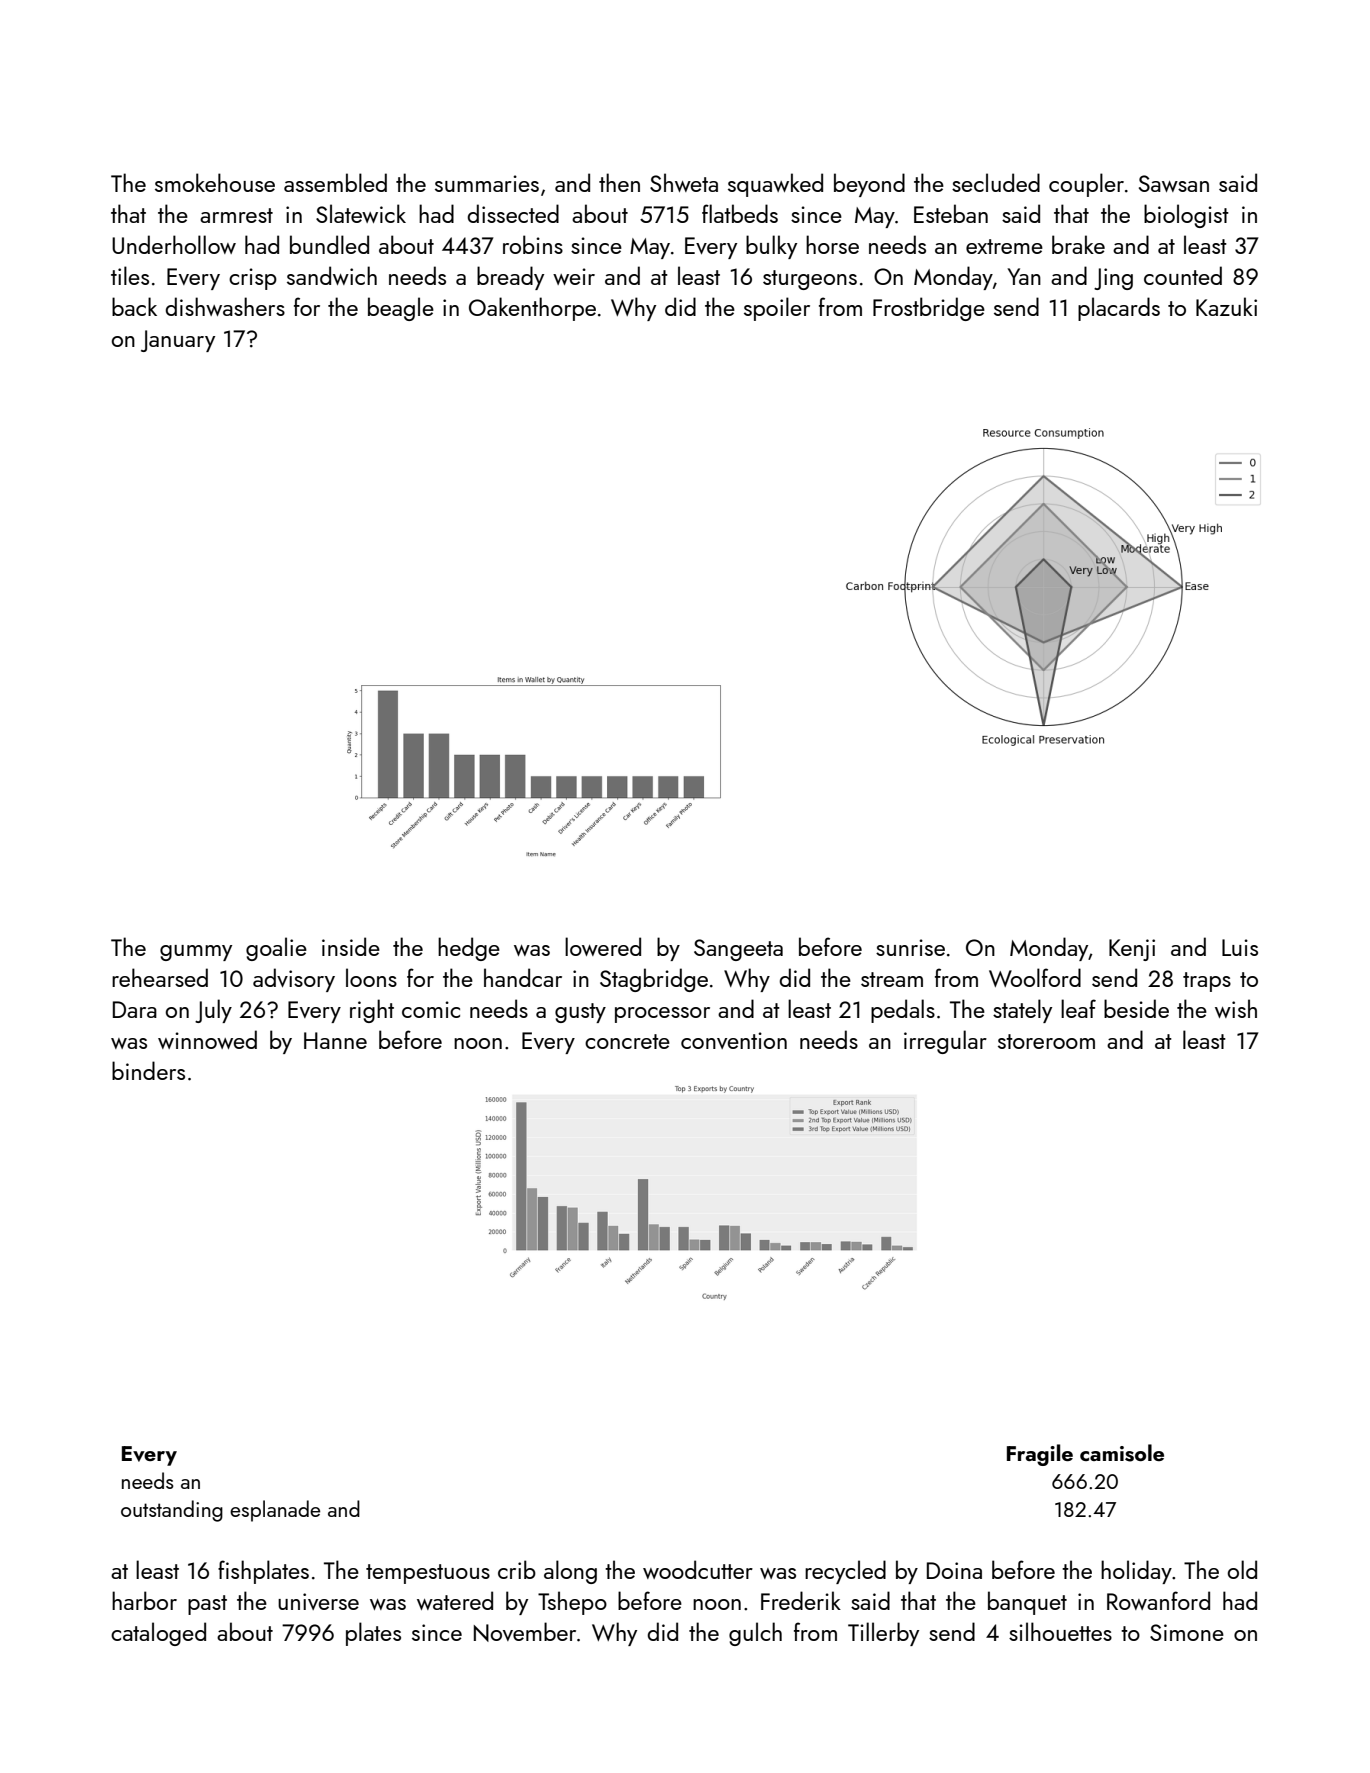  Describe the element at coordinates (1113, 279) in the screenshot. I see `Jing` at that location.
